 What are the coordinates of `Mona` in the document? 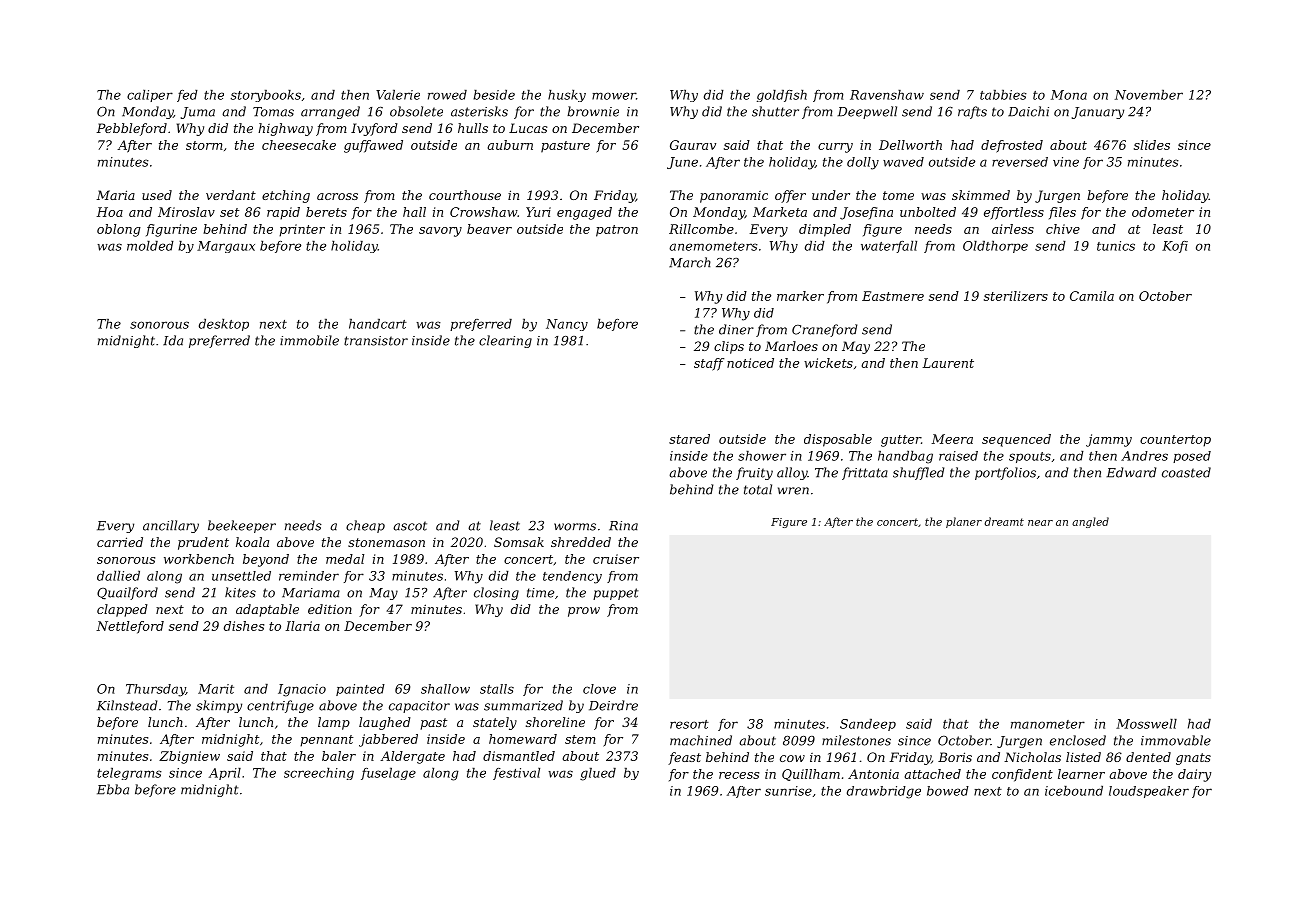 It's located at (1069, 95).
